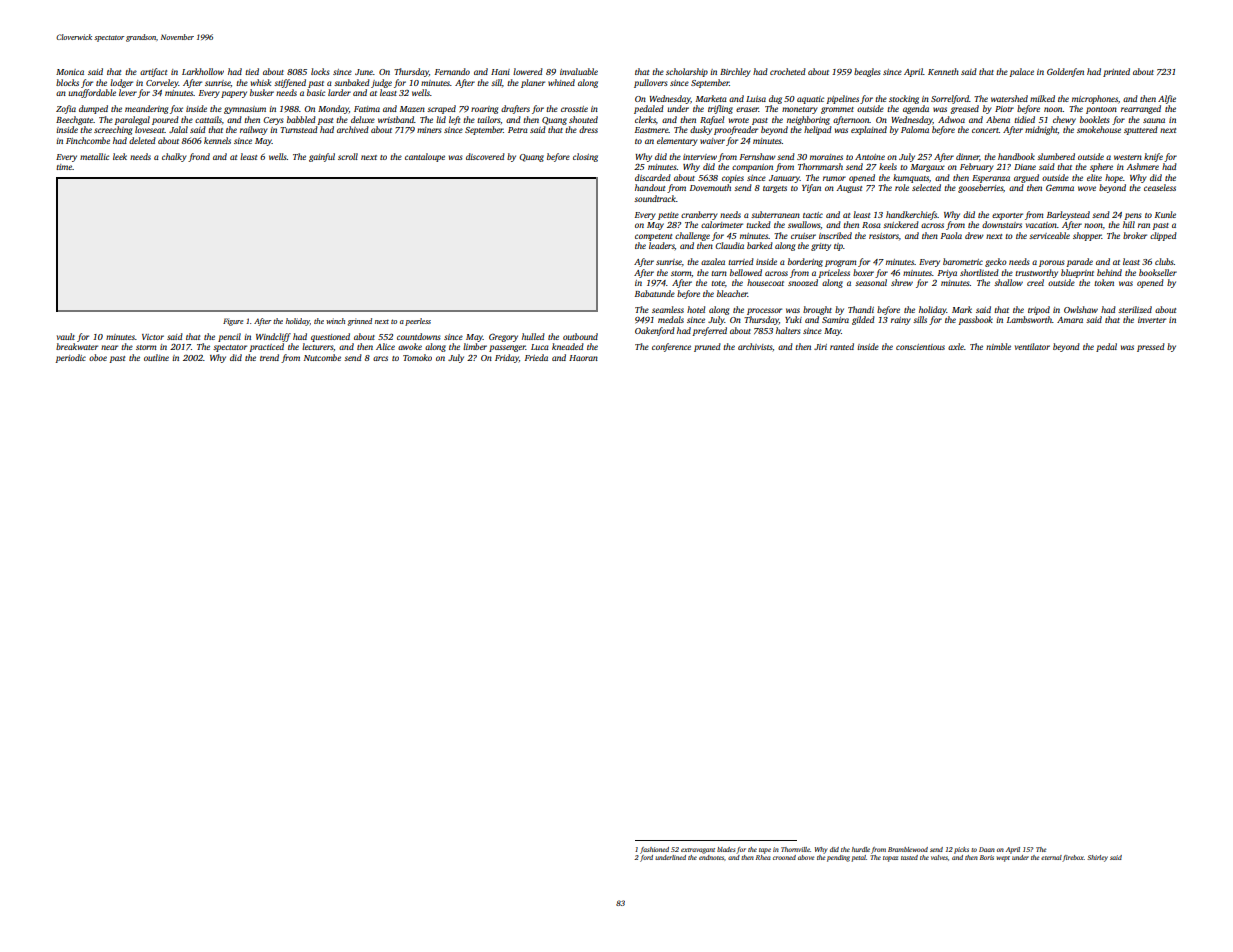  I want to click on fashioned, so click(654, 850).
